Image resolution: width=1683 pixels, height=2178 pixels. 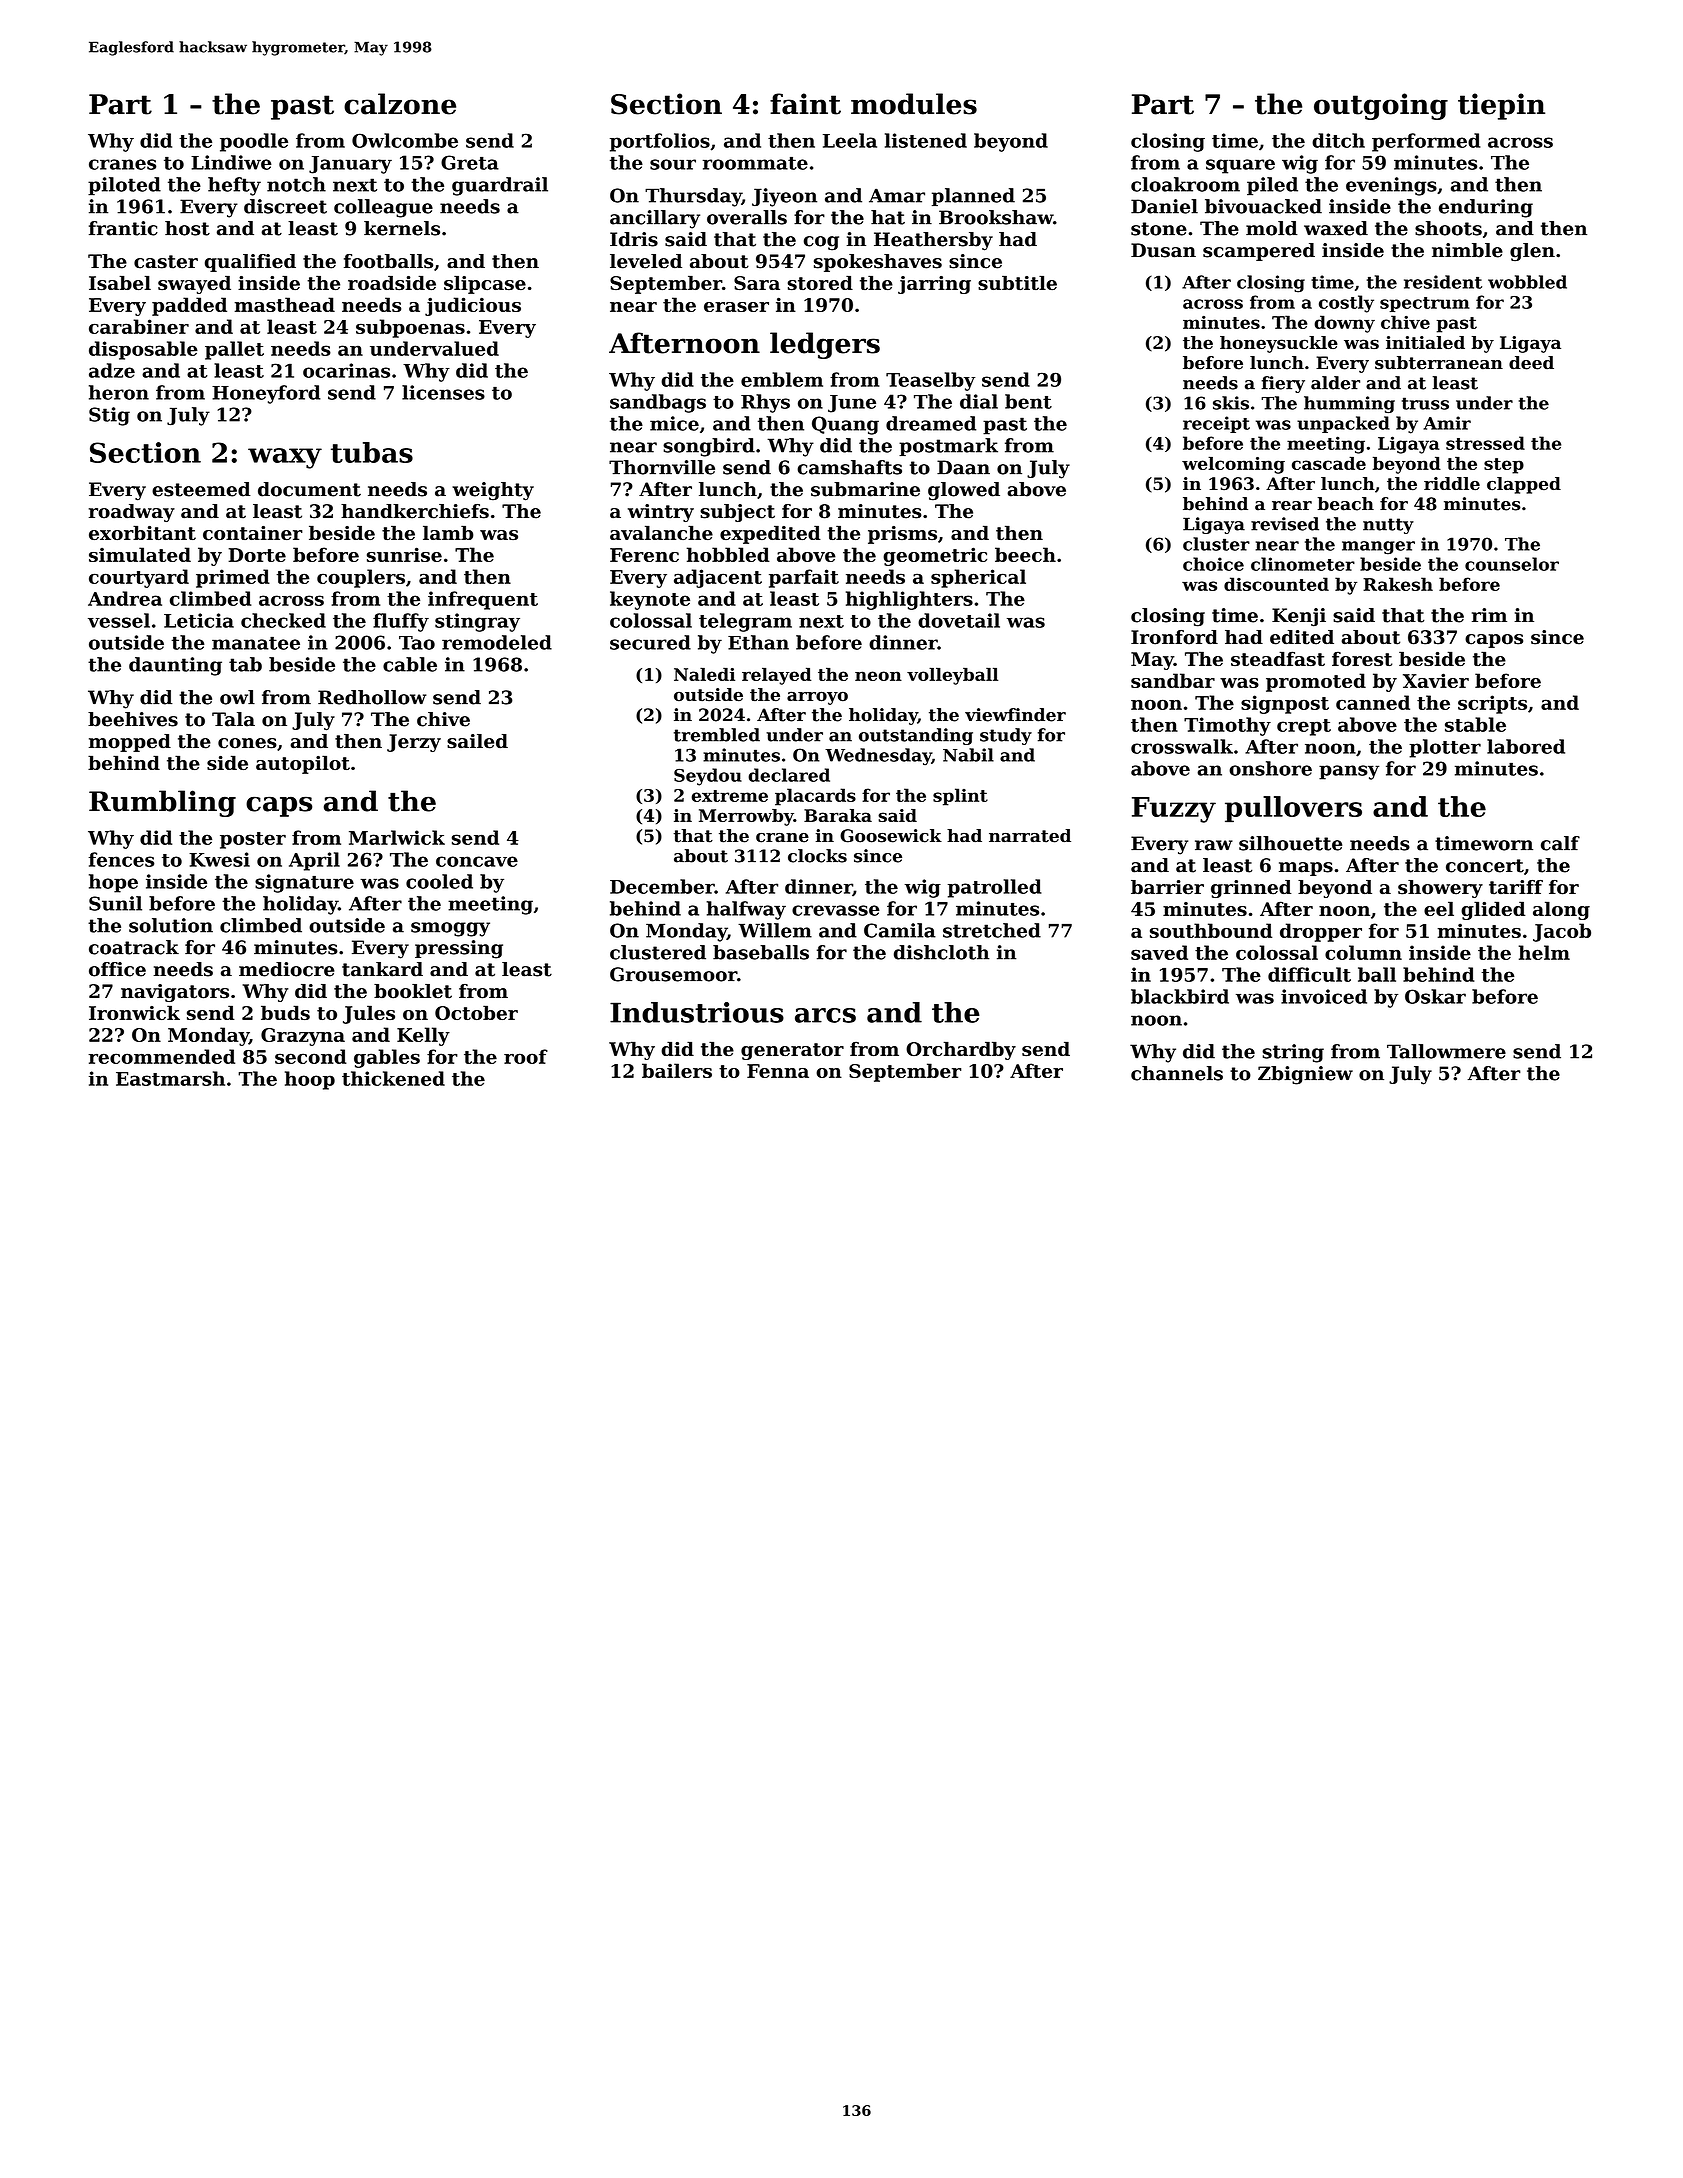 What do you see at coordinates (817, 698) in the document?
I see `arroyo` at bounding box center [817, 698].
